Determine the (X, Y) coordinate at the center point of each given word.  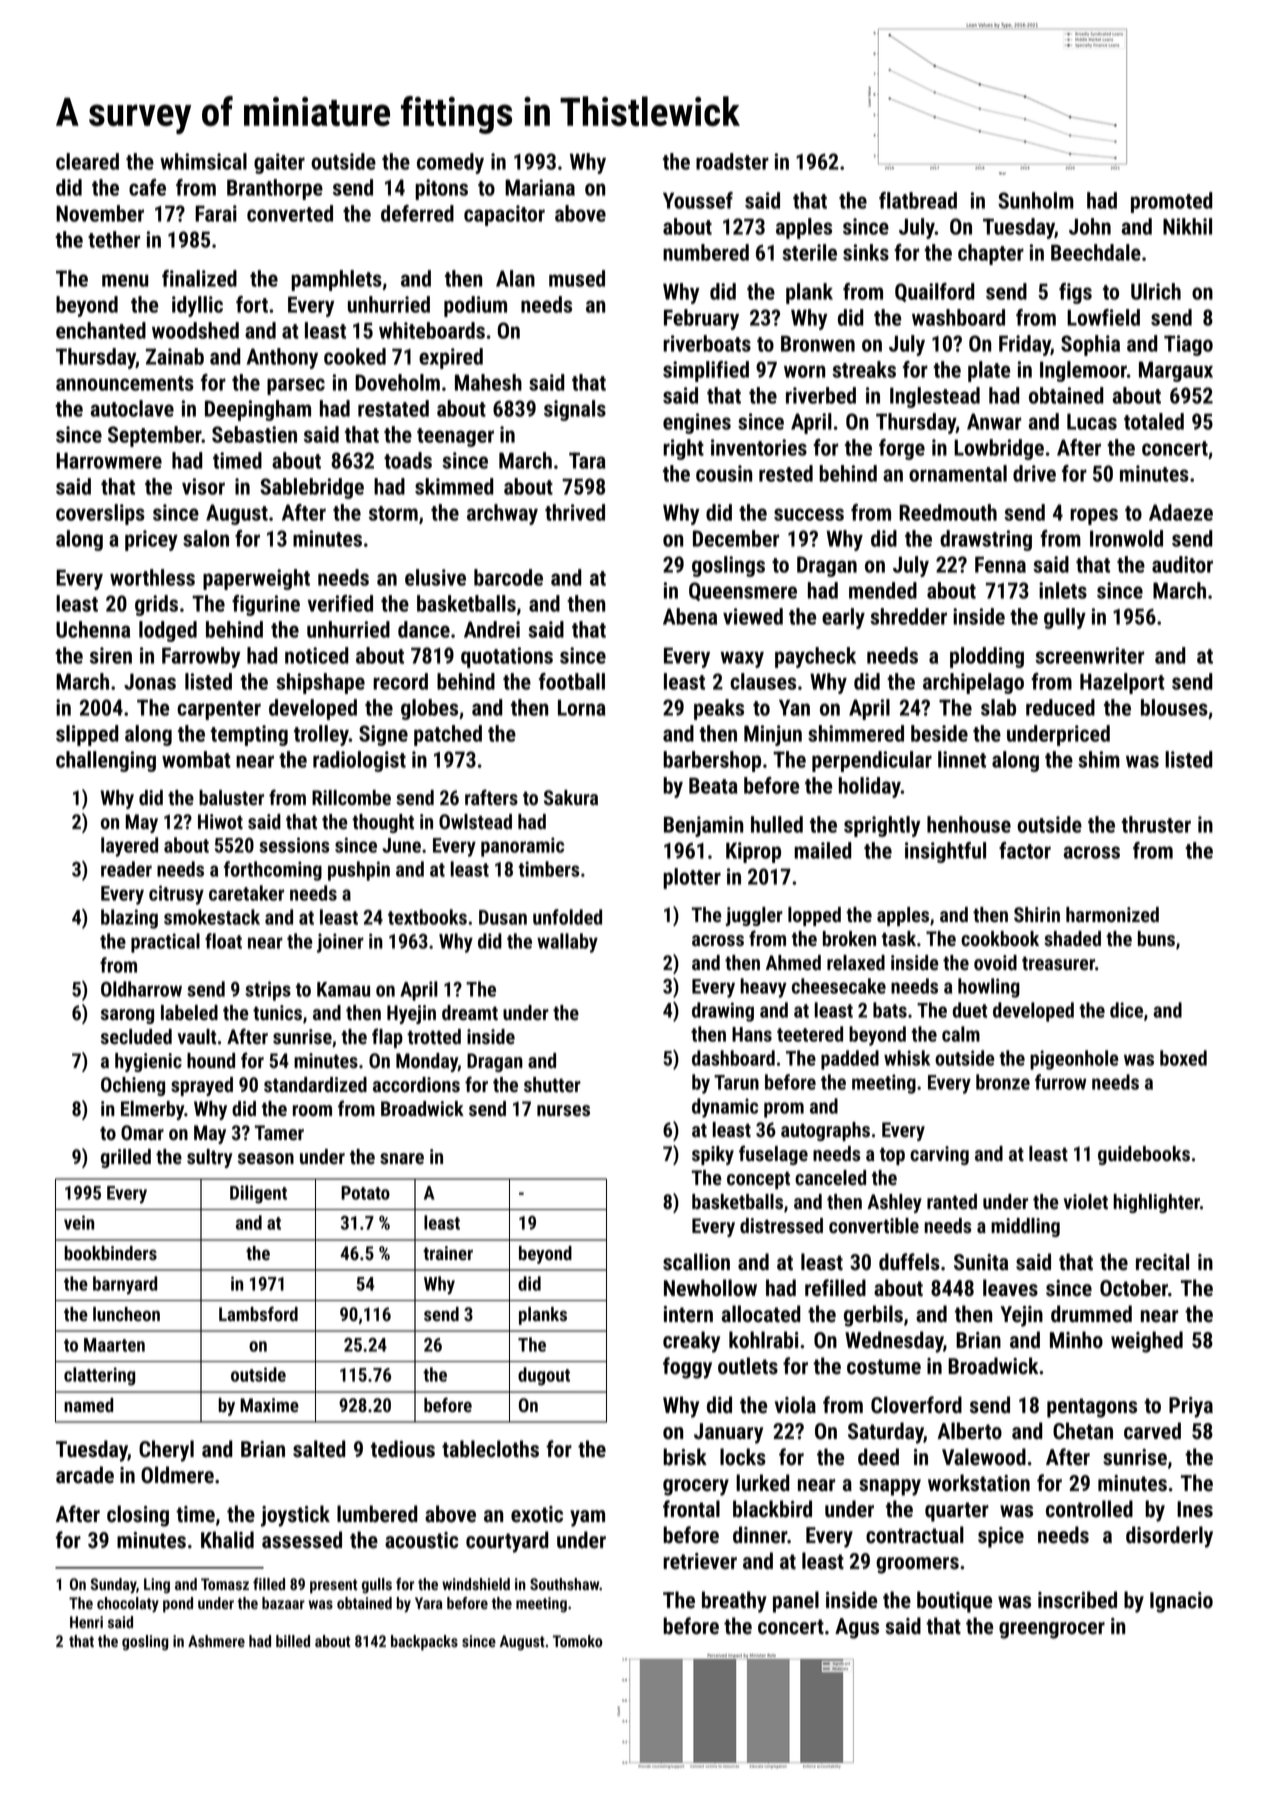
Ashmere (216, 1641)
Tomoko (577, 1641)
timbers (549, 869)
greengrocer (1052, 1630)
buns (1156, 939)
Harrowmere (109, 460)
